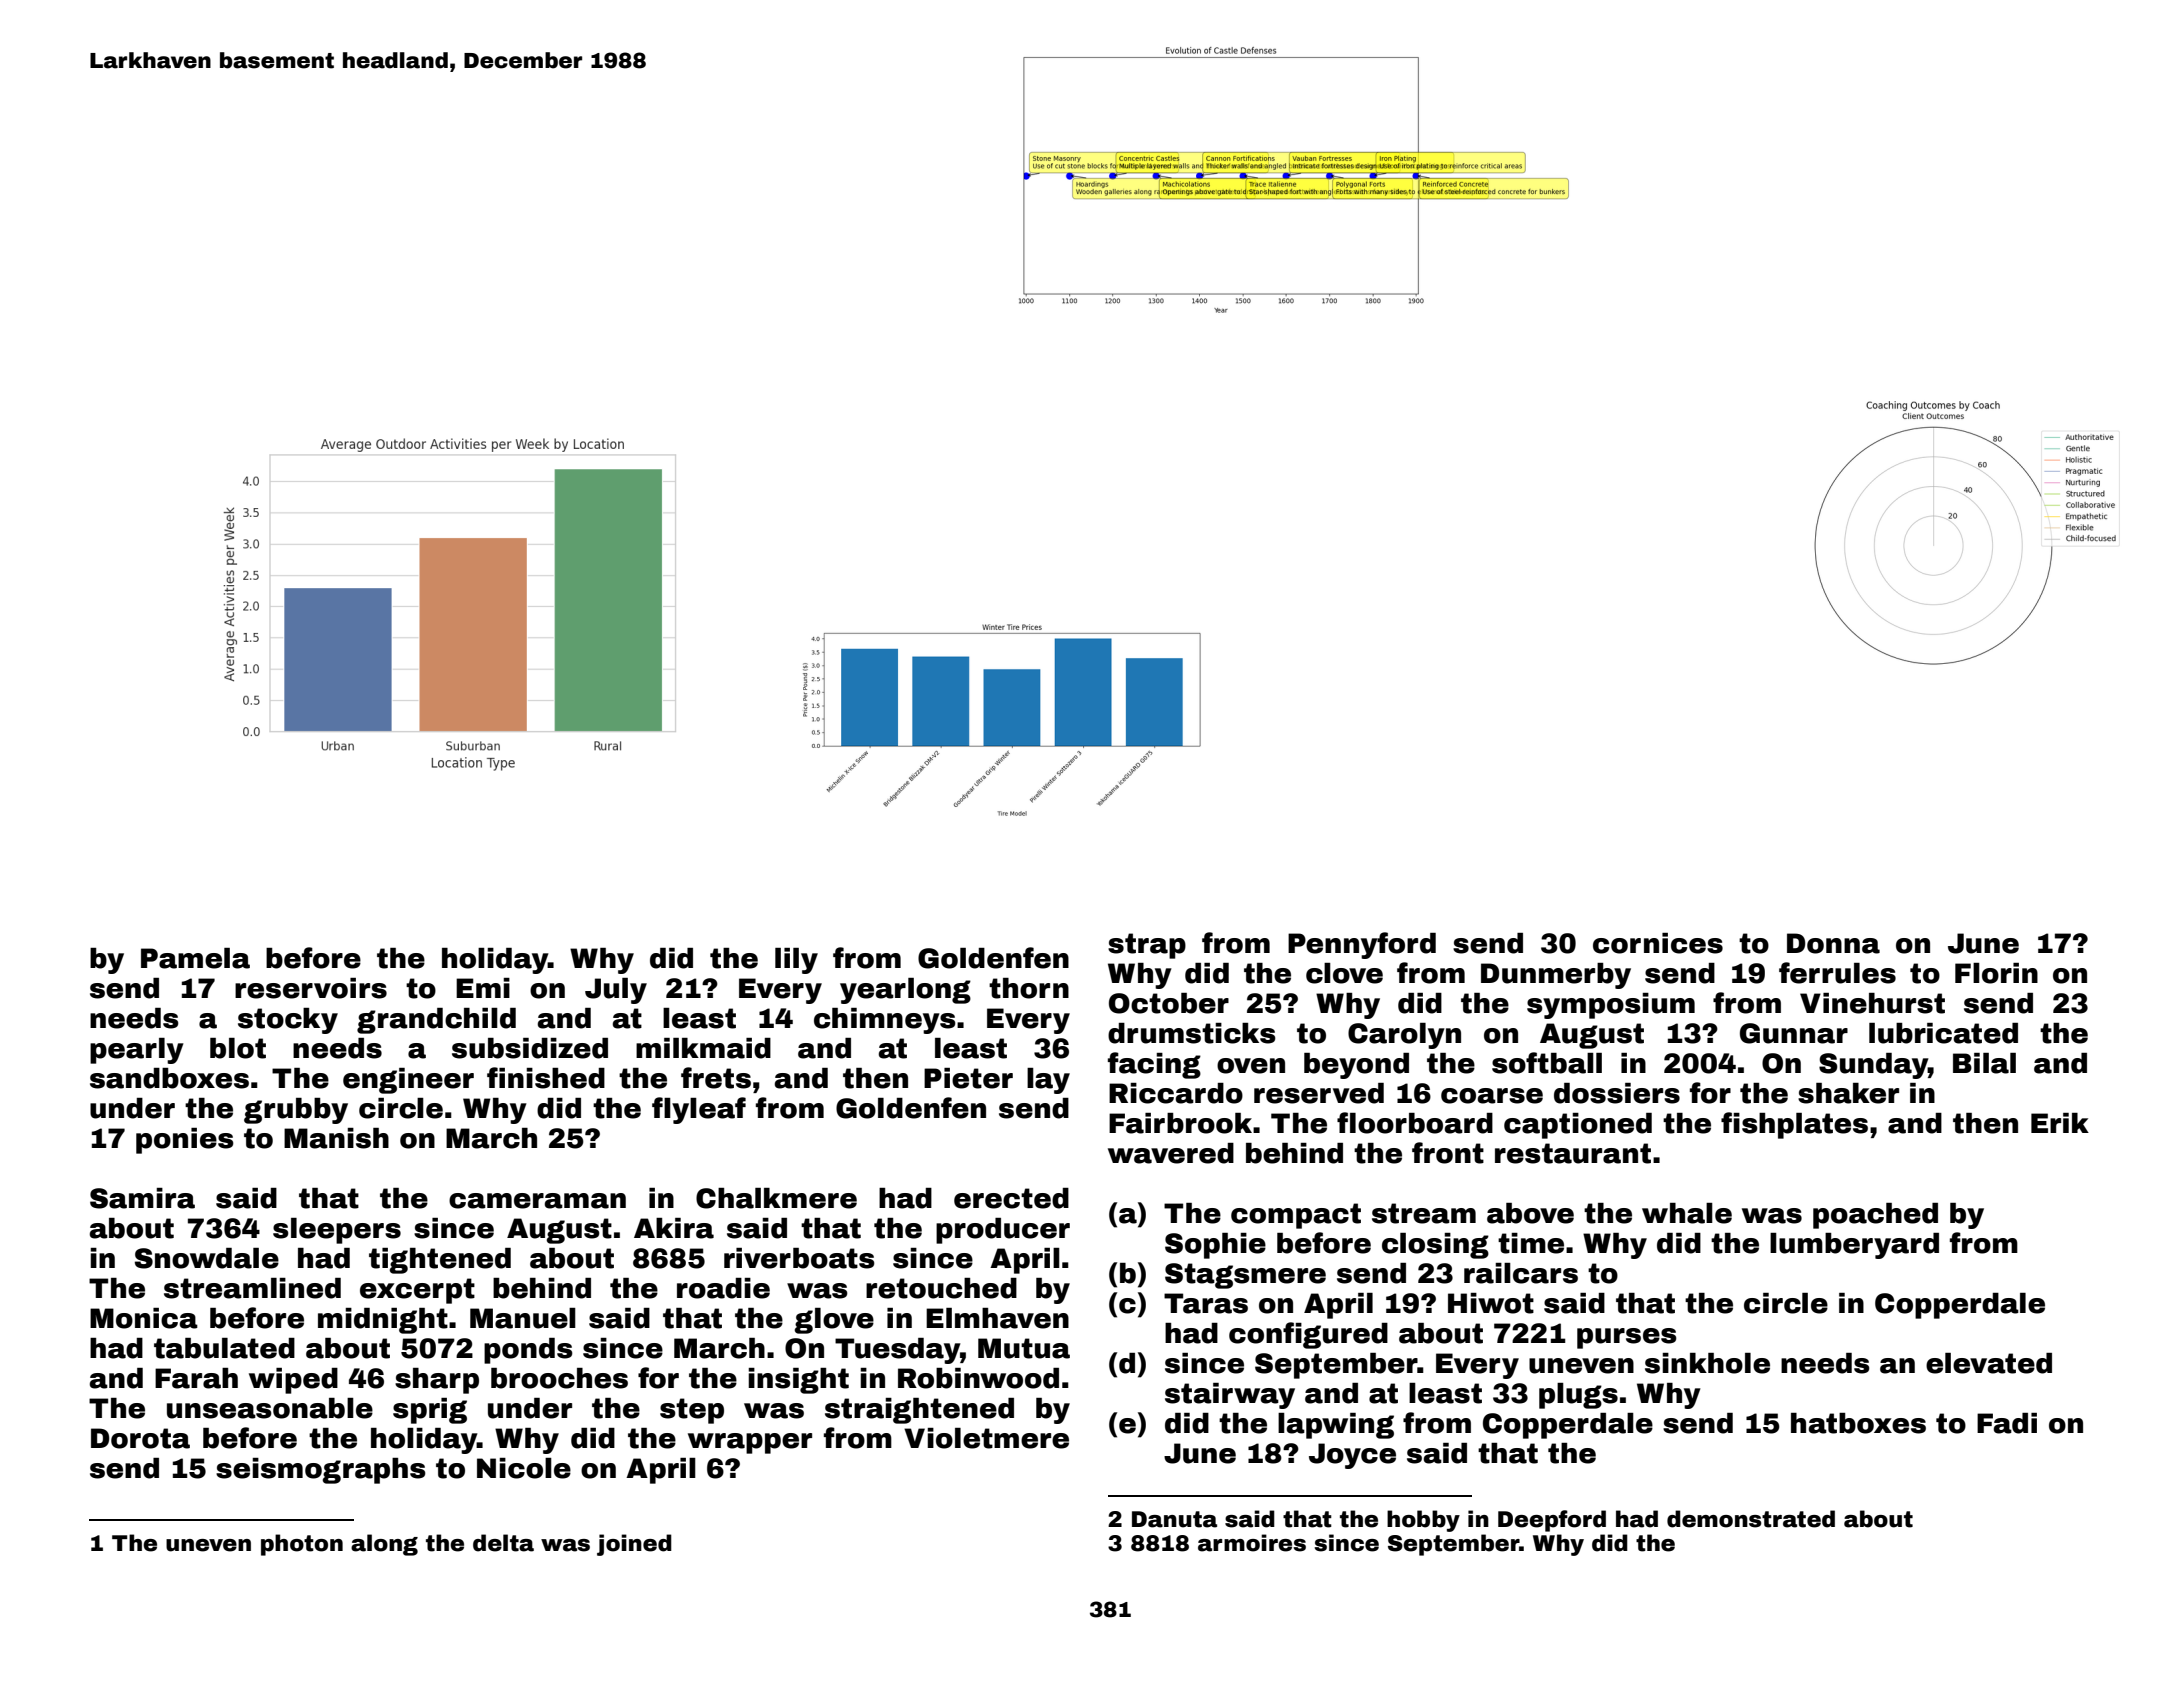 The height and width of the image is (1683, 2178). Describe the element at coordinates (288, 1021) in the image. I see `stocky` at that location.
